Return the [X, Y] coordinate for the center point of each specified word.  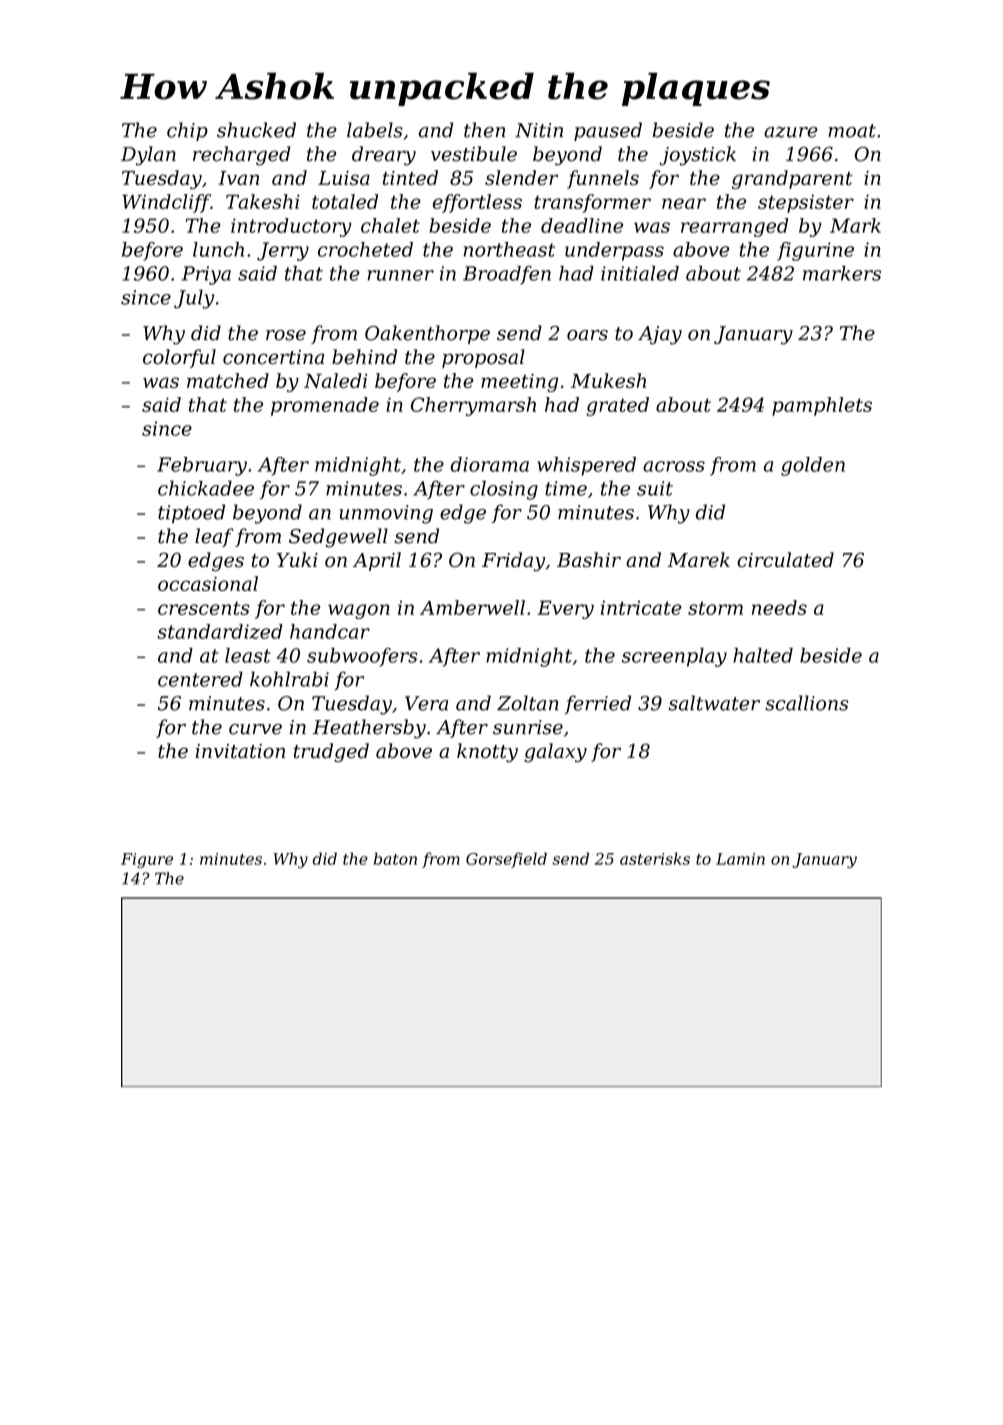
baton [395, 858]
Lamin [740, 859]
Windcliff [166, 203]
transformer [592, 203]
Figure [147, 860]
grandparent [792, 179]
